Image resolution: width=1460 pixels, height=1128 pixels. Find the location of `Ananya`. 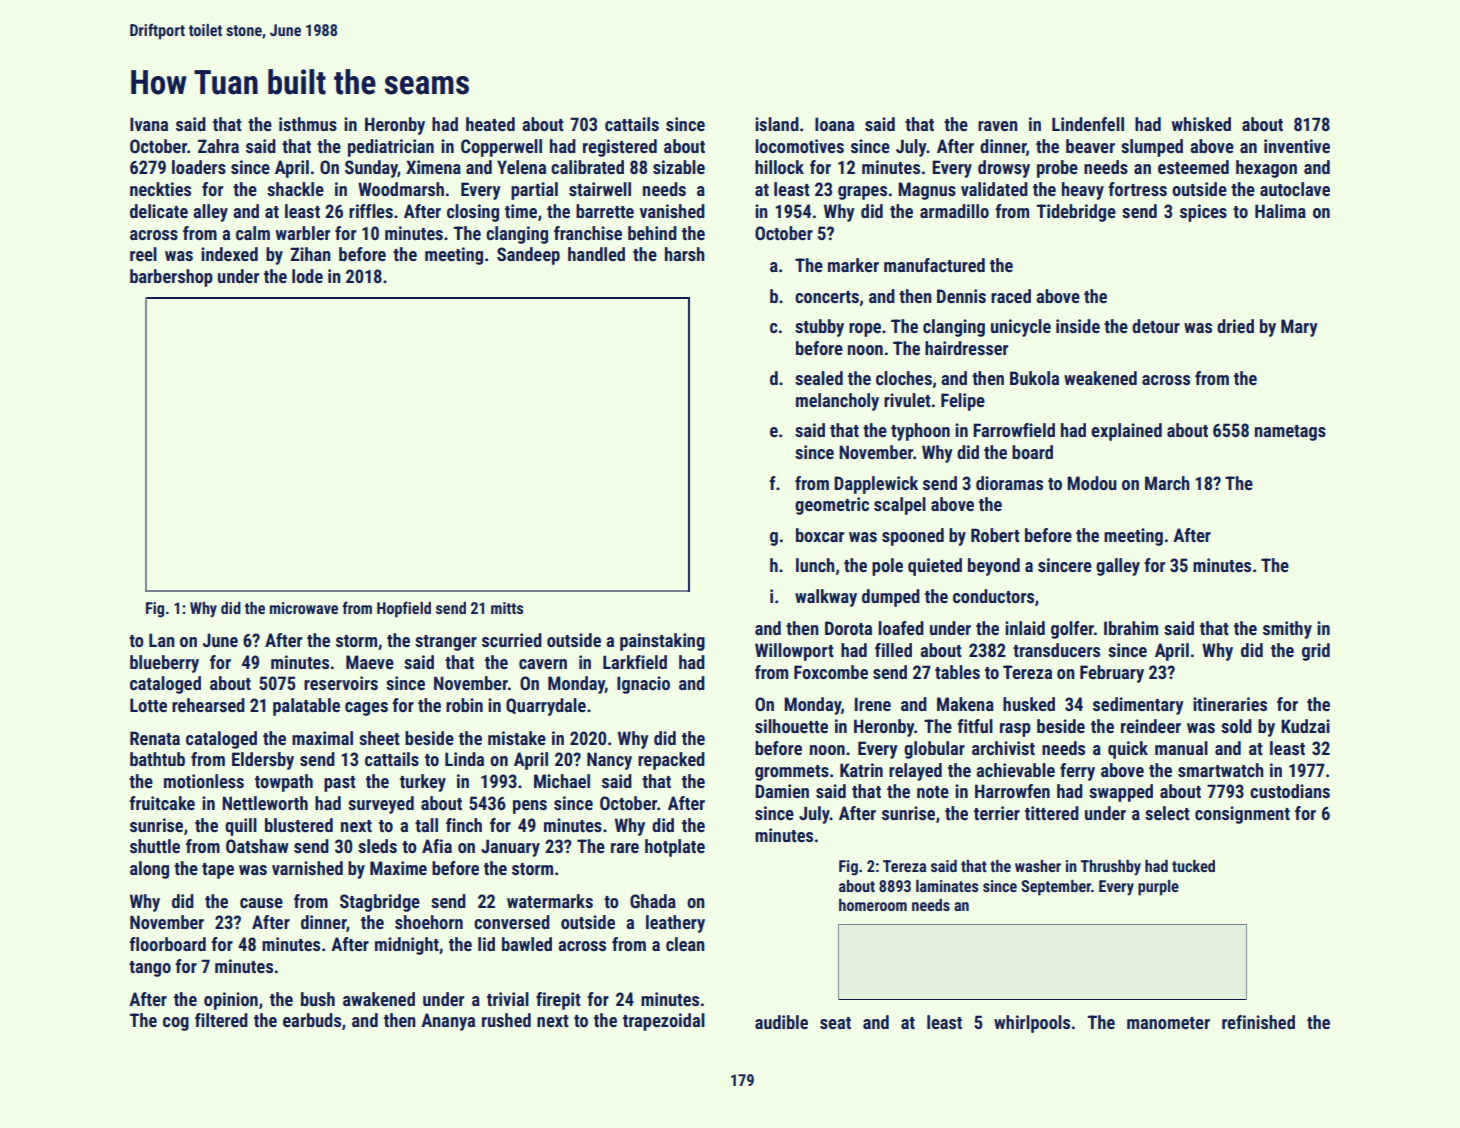

Ananya is located at coordinates (448, 1022).
